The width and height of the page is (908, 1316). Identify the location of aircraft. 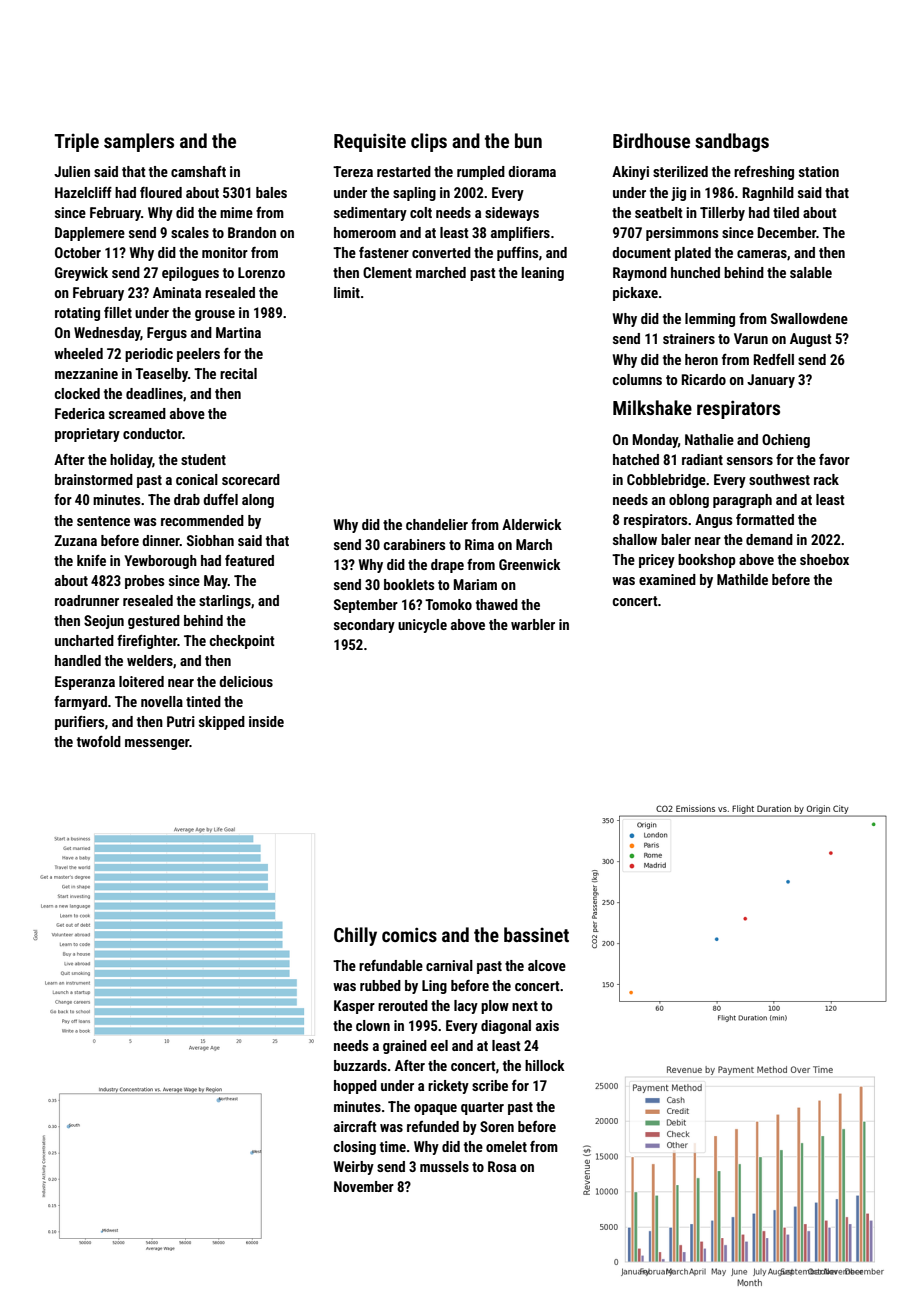
(355, 1126).
